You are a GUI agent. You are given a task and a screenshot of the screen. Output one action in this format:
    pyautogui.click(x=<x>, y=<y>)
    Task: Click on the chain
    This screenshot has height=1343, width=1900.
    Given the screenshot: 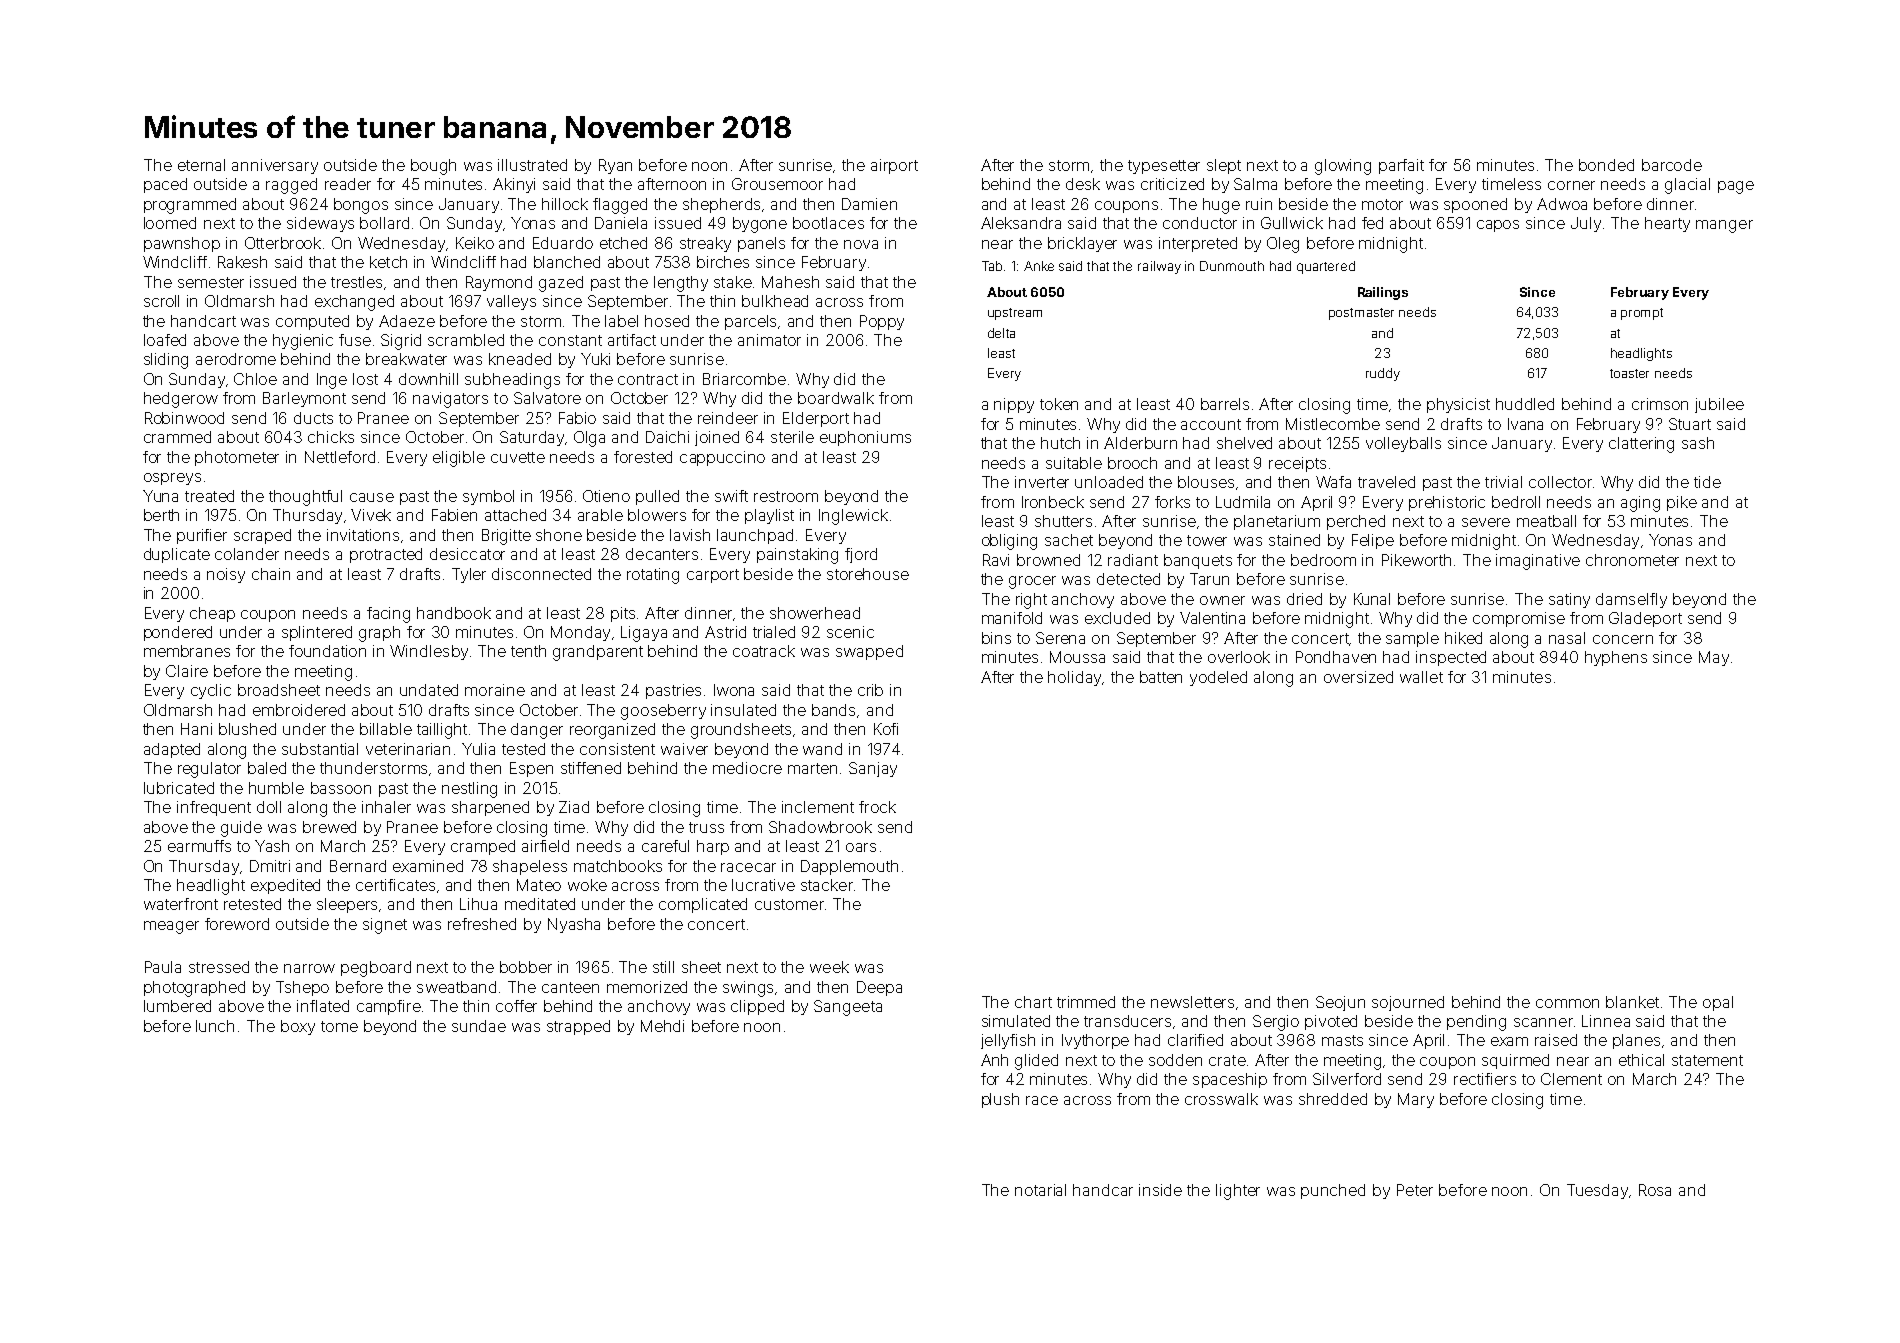 What is the action you would take?
    pyautogui.click(x=271, y=574)
